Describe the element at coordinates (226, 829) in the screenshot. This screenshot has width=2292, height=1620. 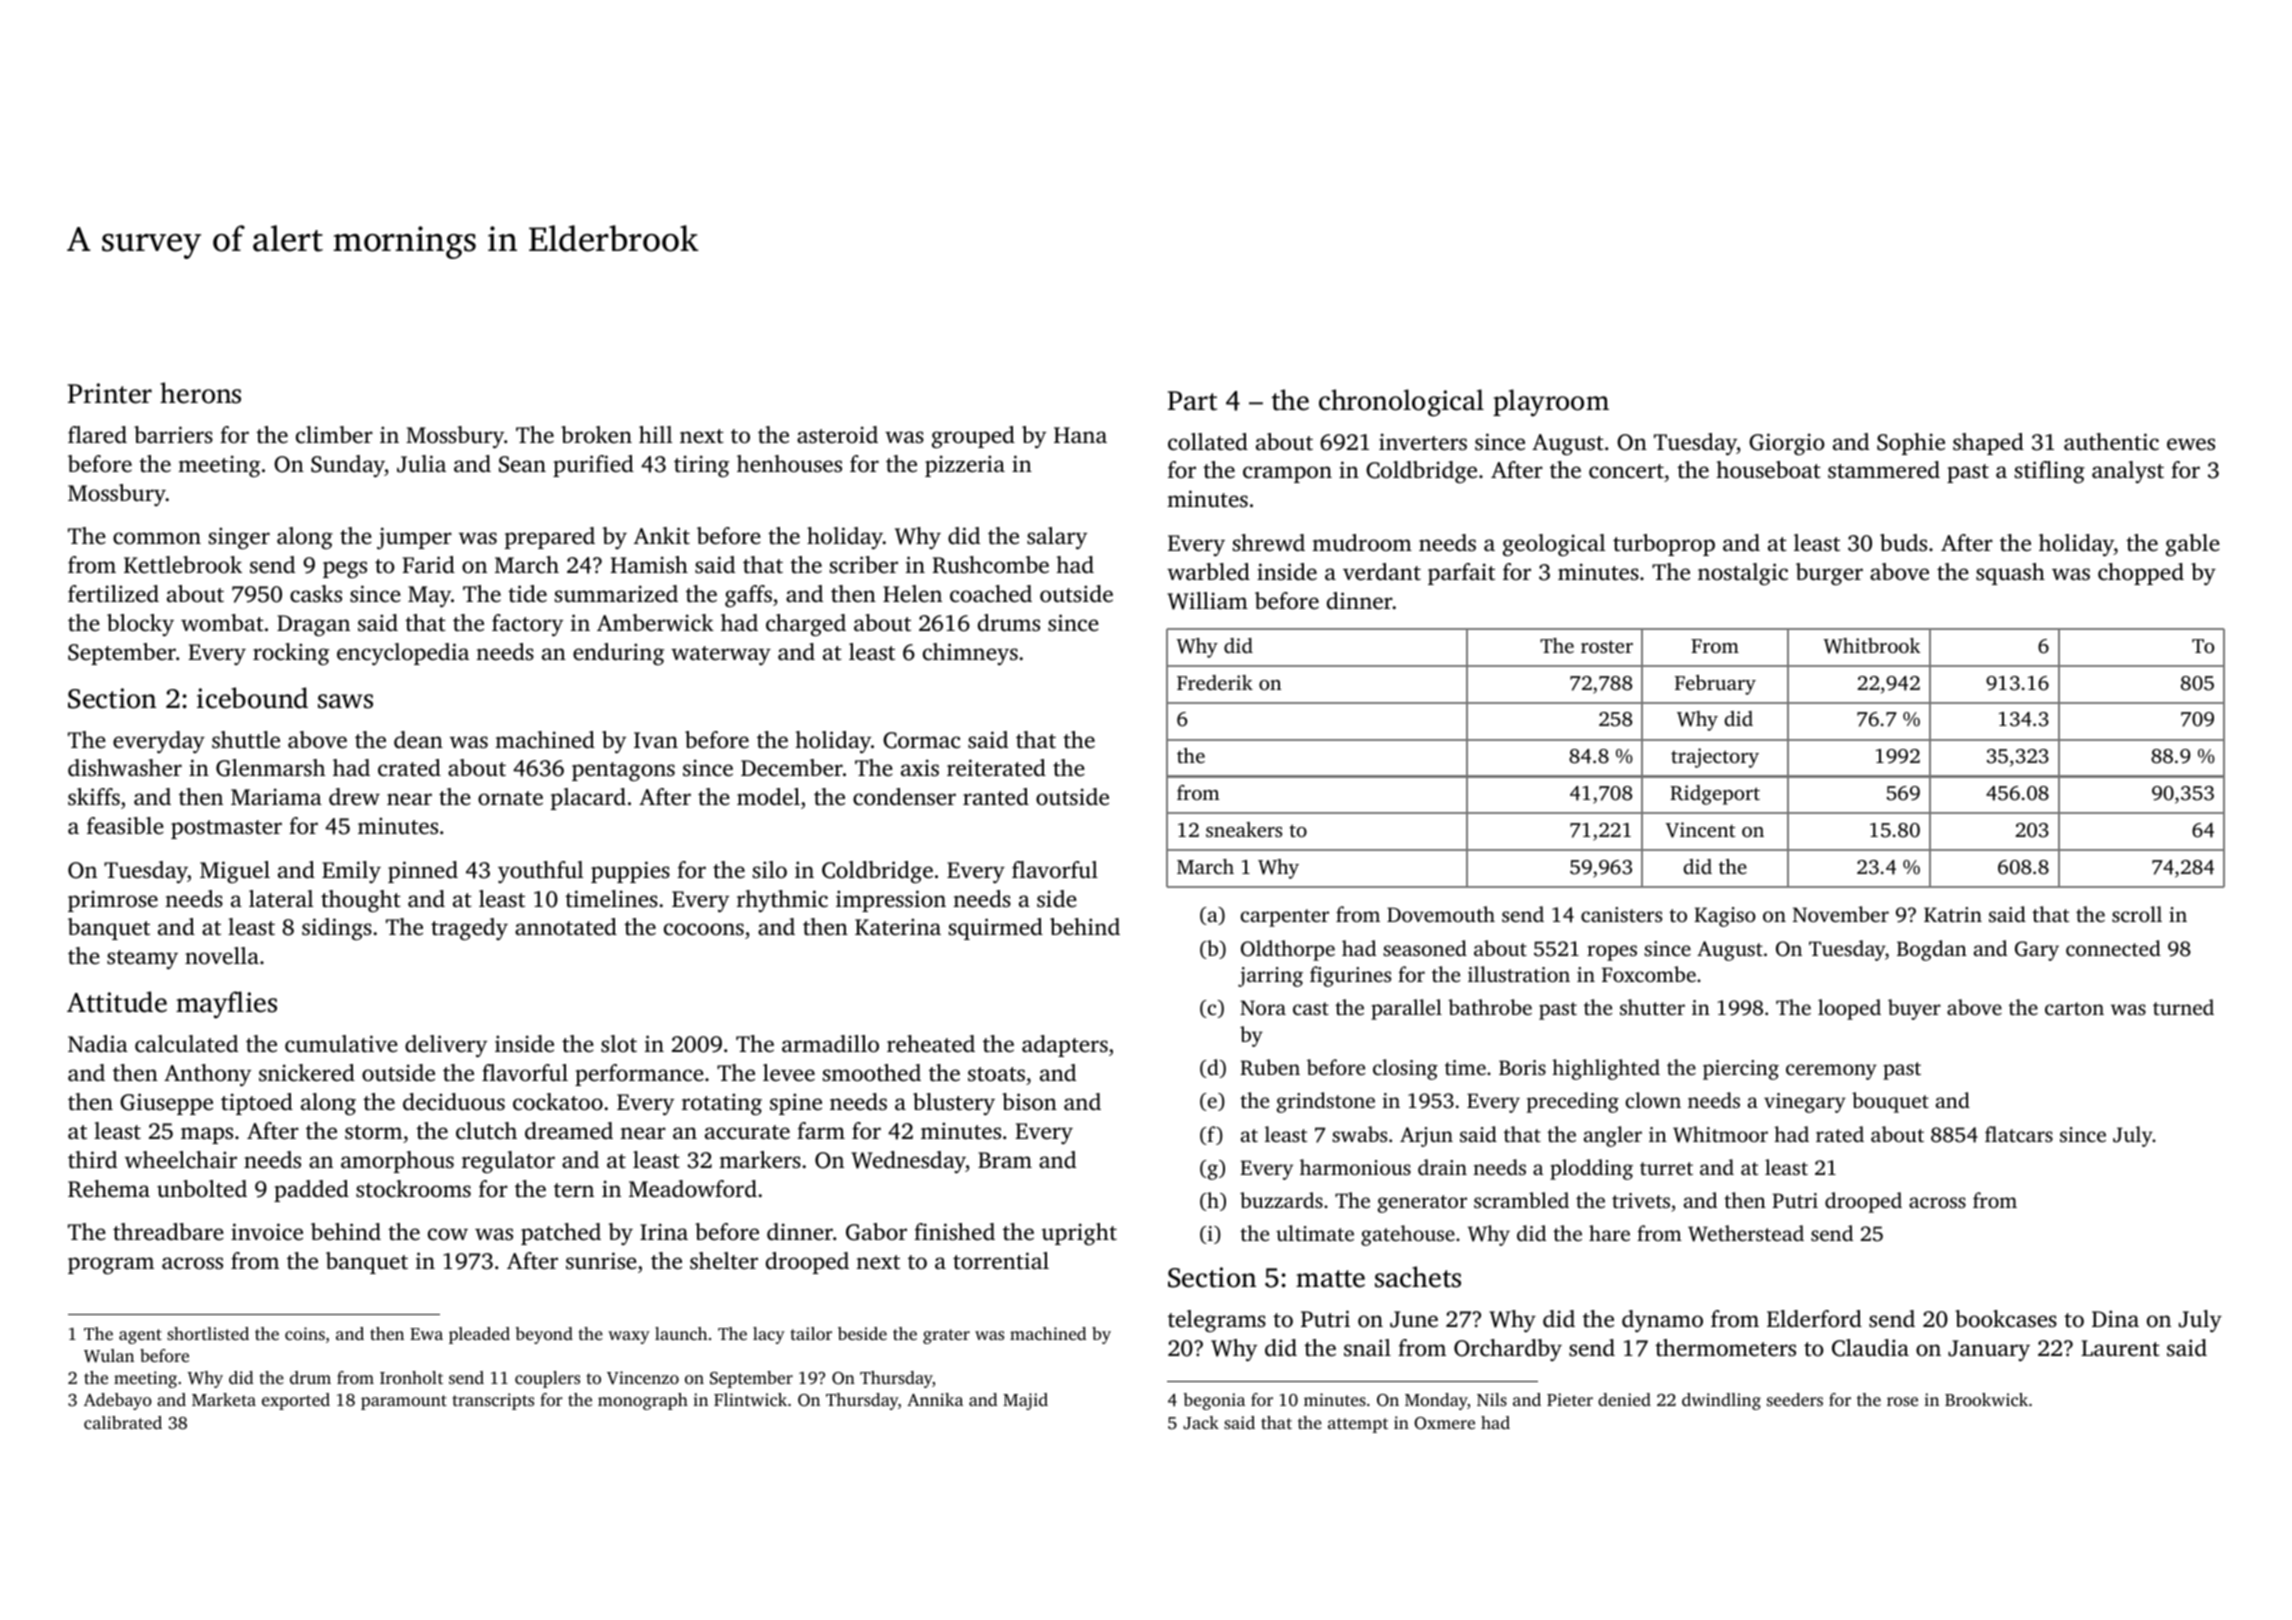
I see `postmaster` at that location.
